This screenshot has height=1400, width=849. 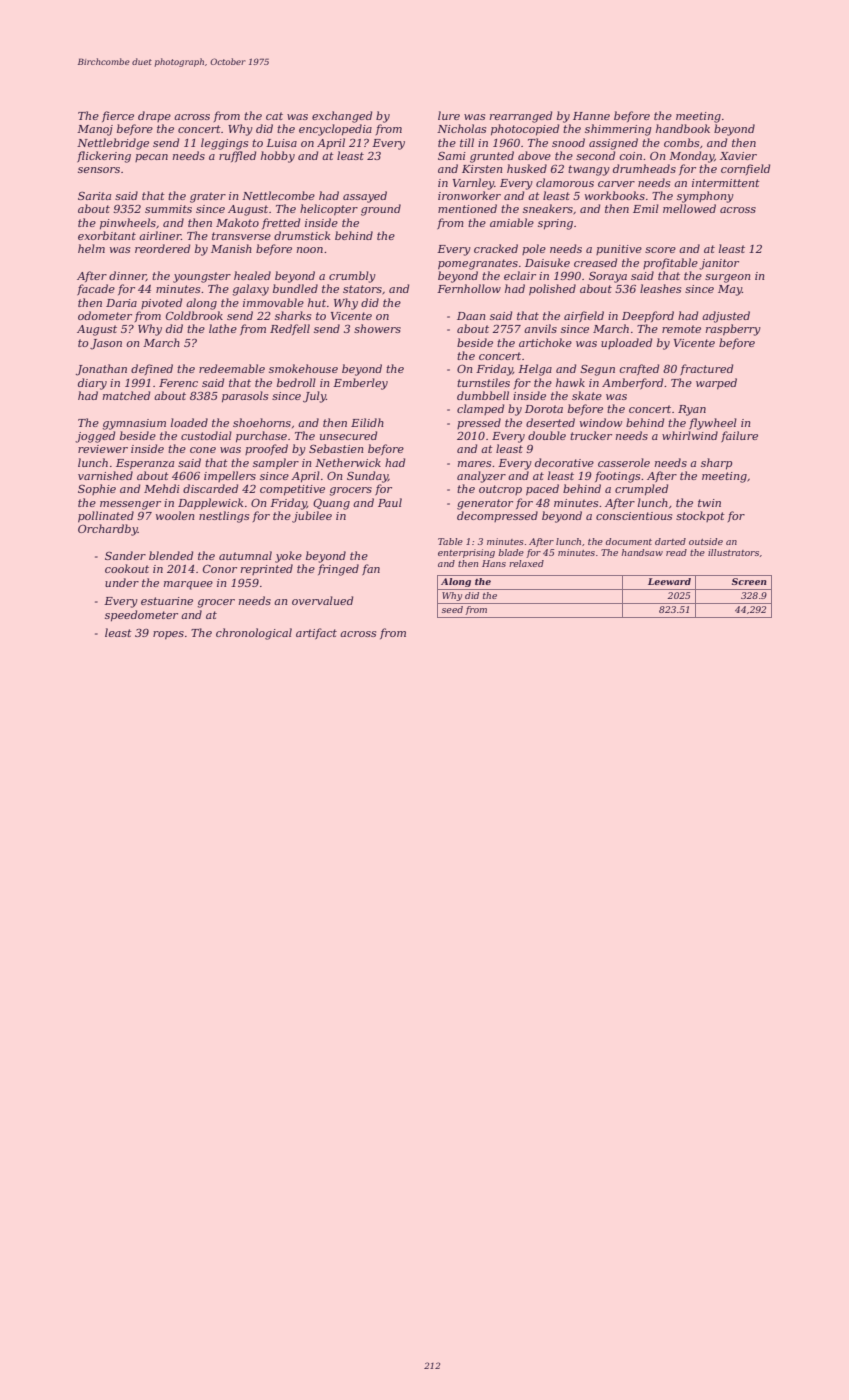 What do you see at coordinates (670, 541) in the screenshot?
I see `darted` at bounding box center [670, 541].
